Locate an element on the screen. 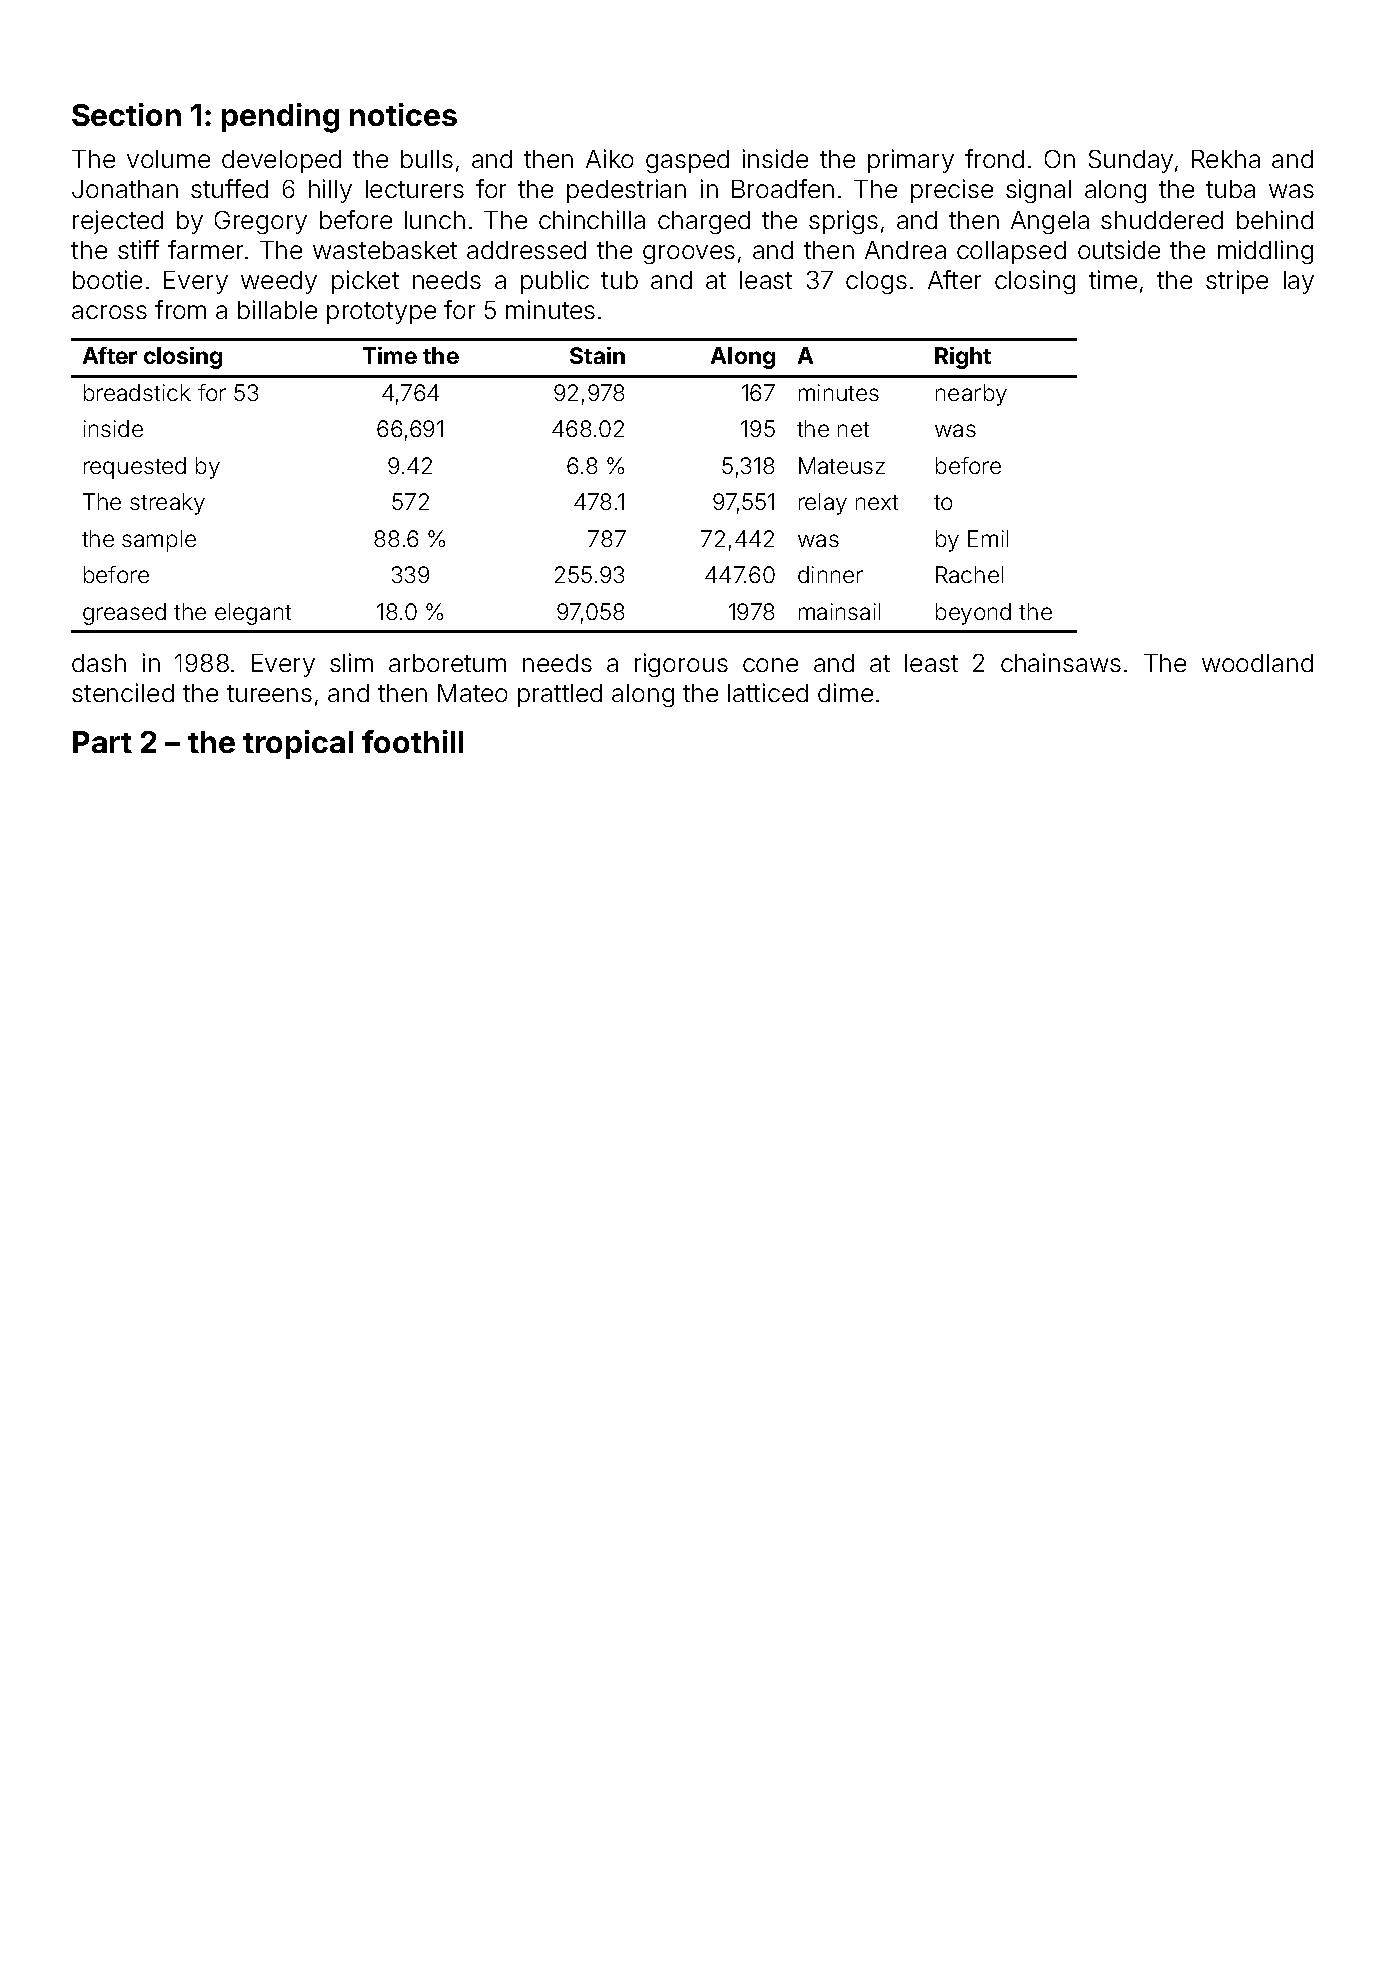 The image size is (1386, 1969). notices is located at coordinates (403, 114).
